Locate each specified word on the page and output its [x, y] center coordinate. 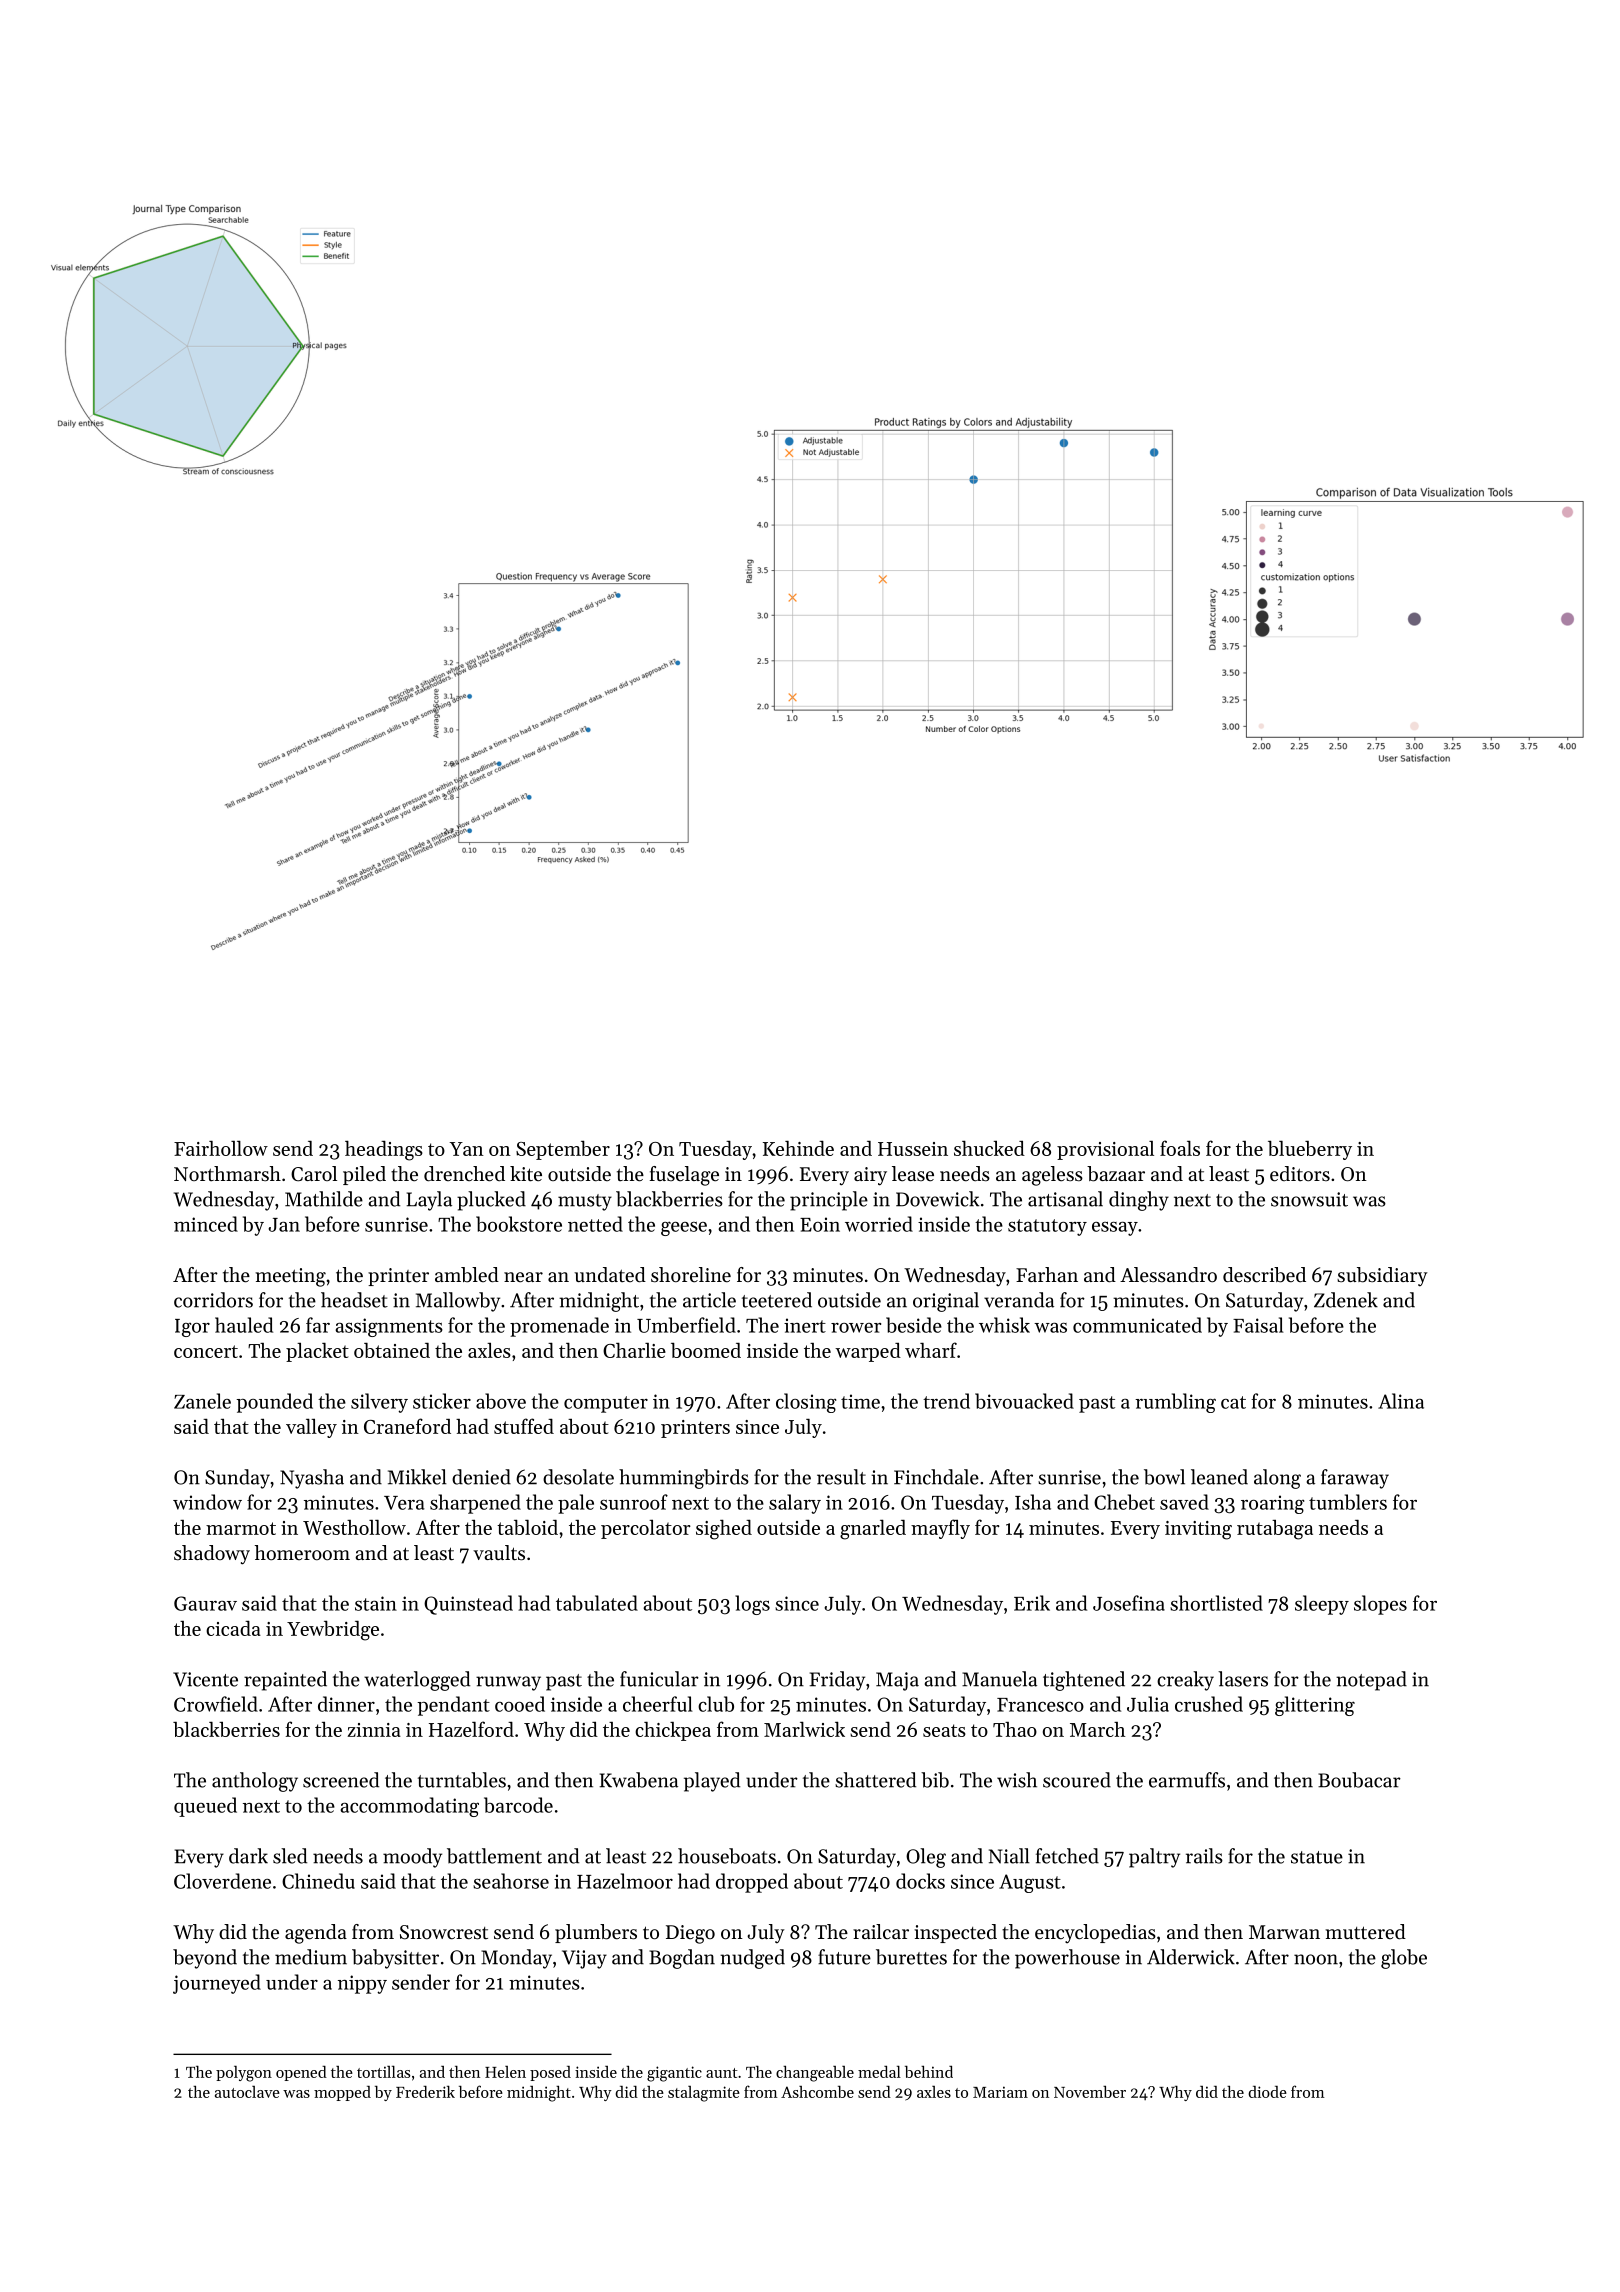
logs [752, 1605]
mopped [342, 2093]
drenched [464, 1174]
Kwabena [638, 1780]
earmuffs [1187, 1780]
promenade [559, 1327]
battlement [494, 1856]
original [946, 1302]
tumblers [1348, 1502]
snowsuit [1309, 1199]
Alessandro [1168, 1275]
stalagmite [704, 2094]
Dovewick [937, 1199]
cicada [233, 1628]
